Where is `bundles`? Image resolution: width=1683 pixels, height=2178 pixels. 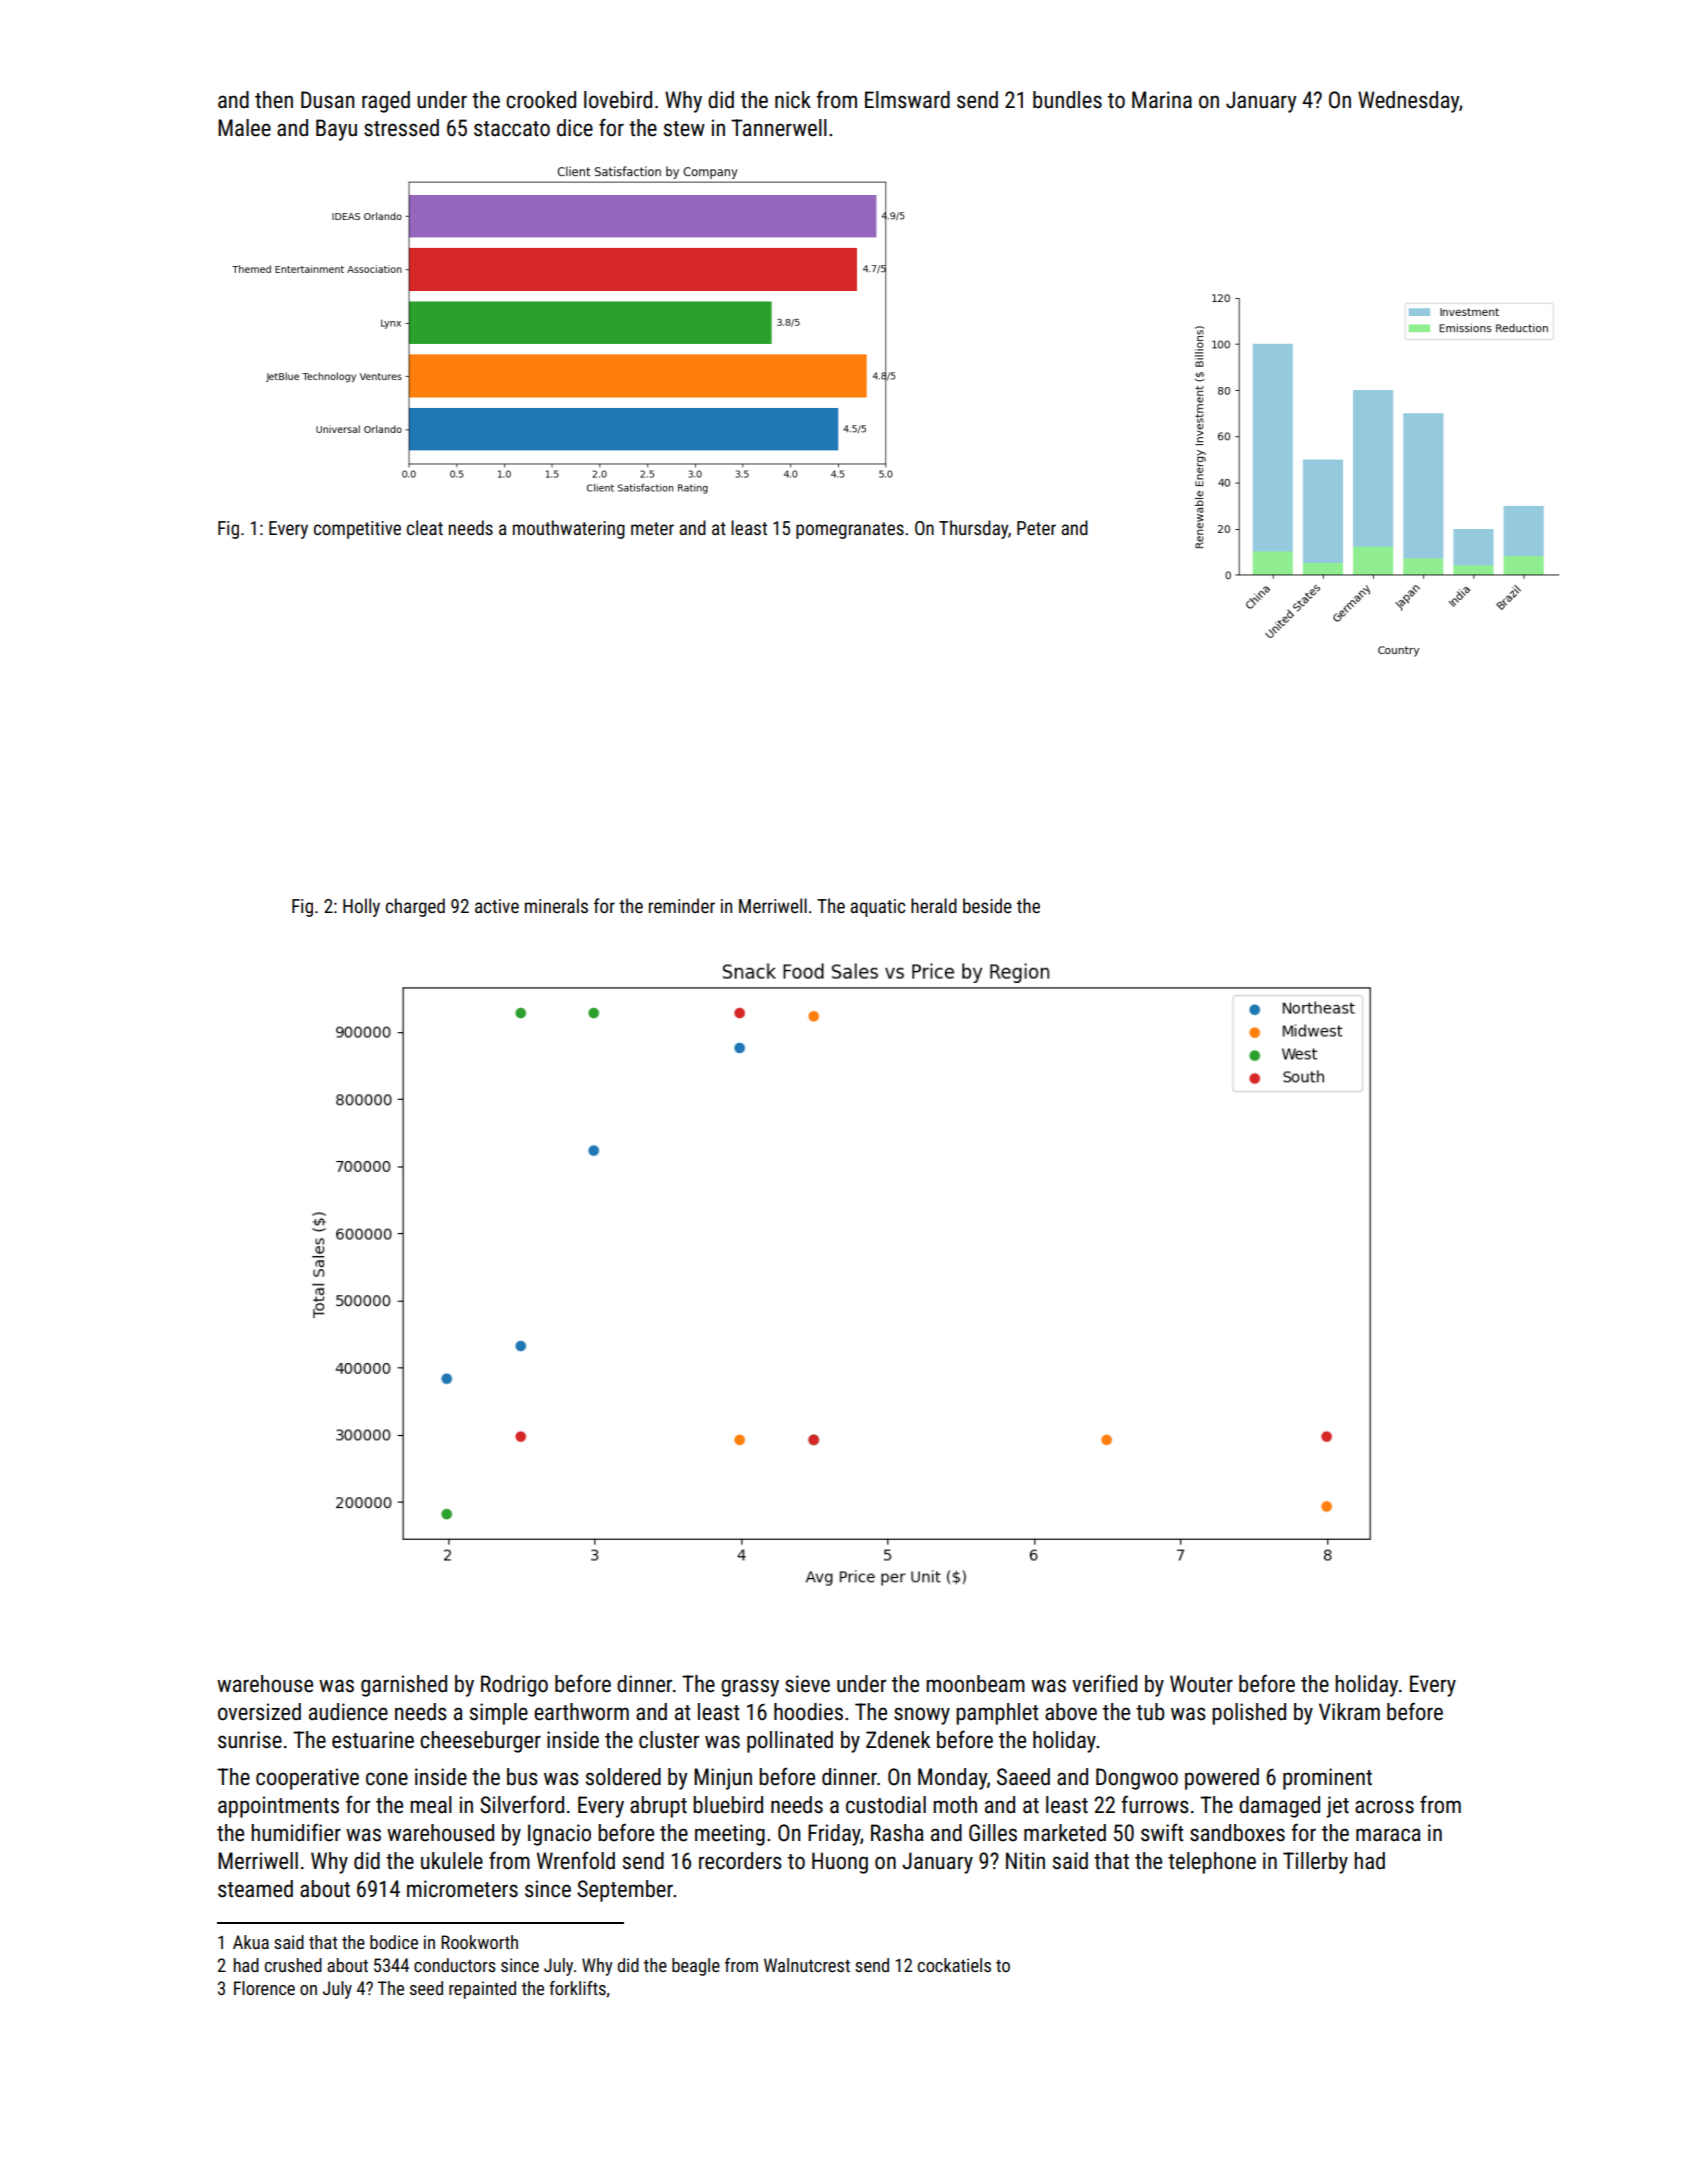
bundles is located at coordinates (1067, 100).
